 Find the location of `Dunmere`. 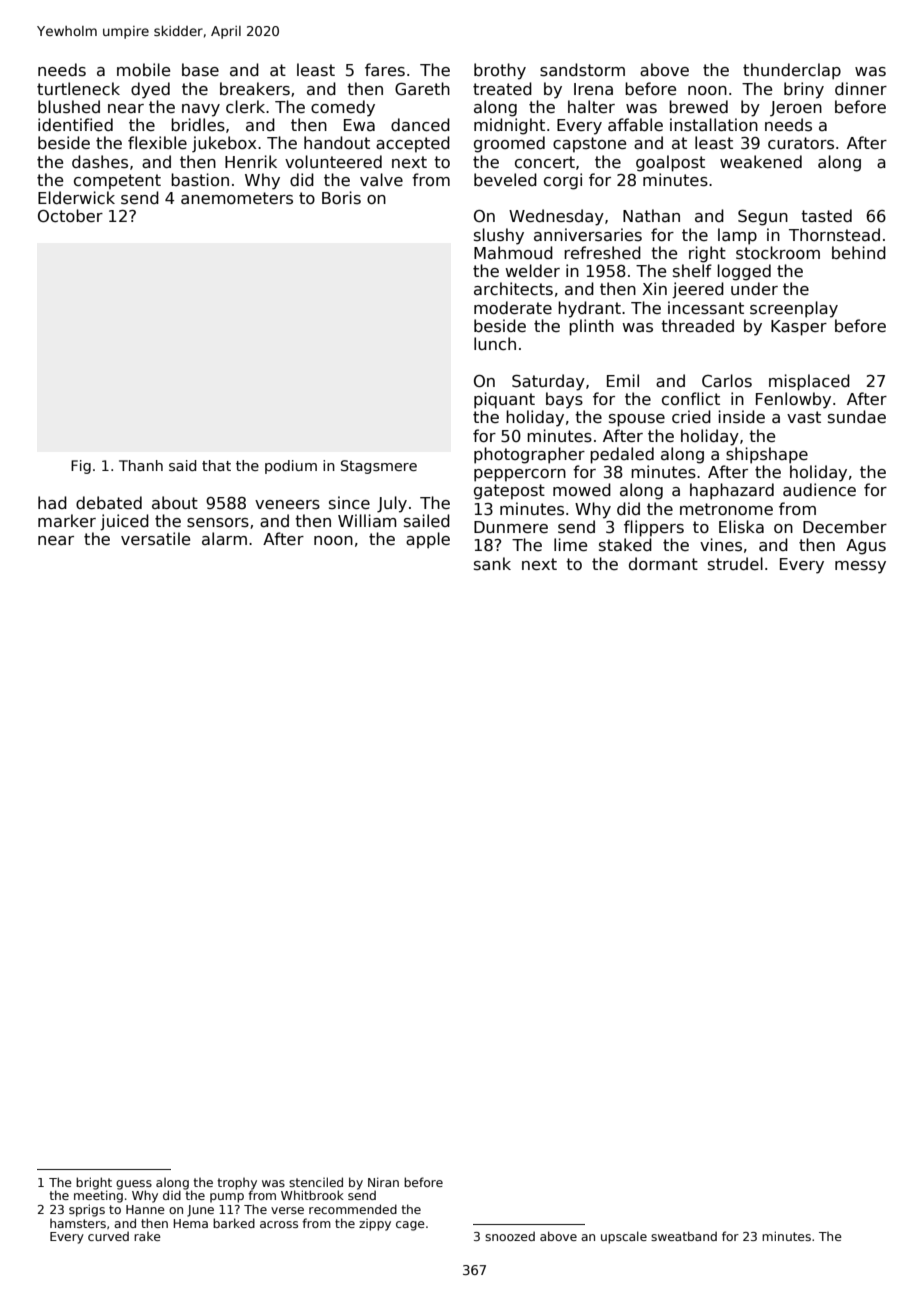

Dunmere is located at coordinates (511, 527).
